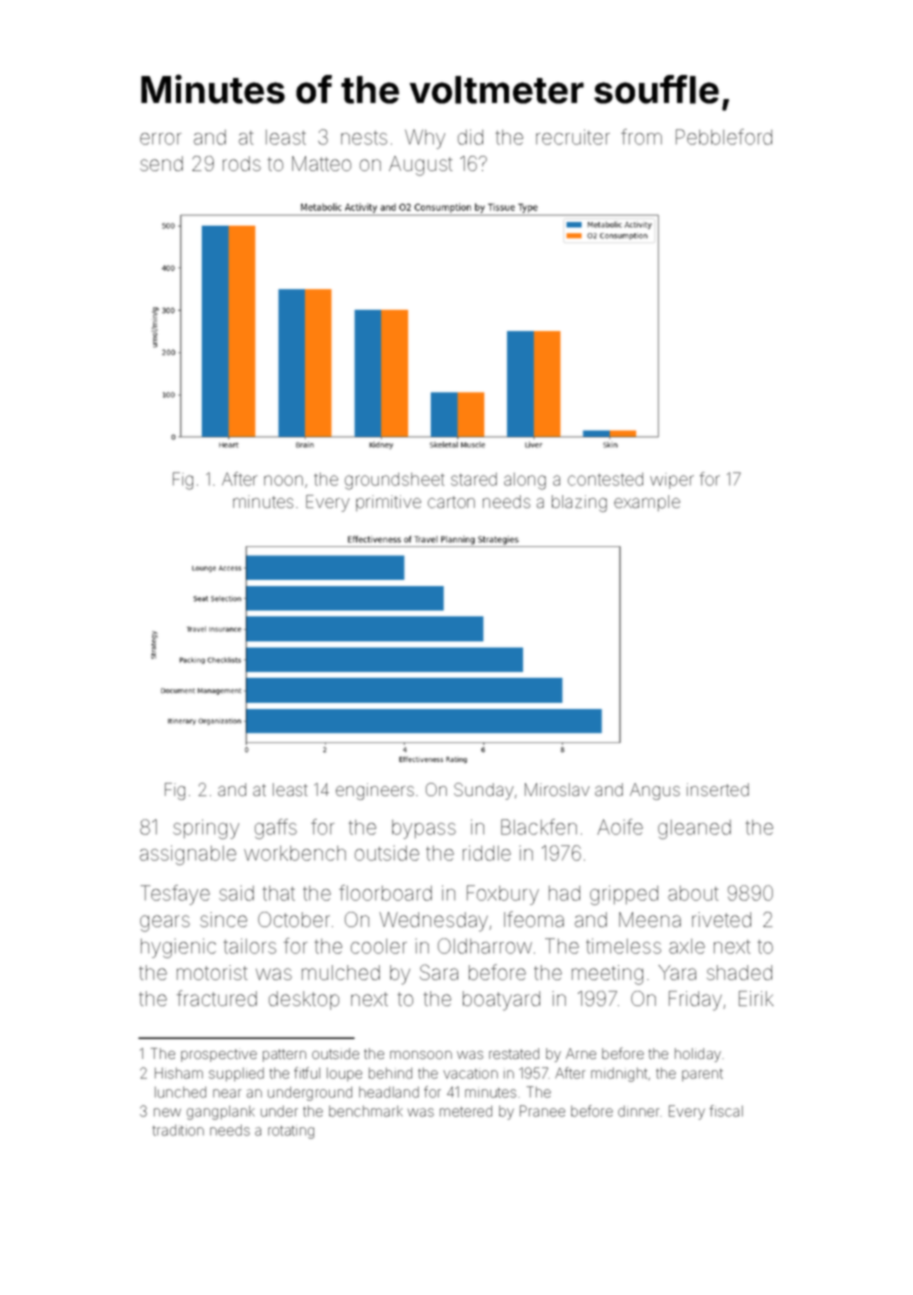 The image size is (913, 1295). I want to click on contested, so click(605, 479).
